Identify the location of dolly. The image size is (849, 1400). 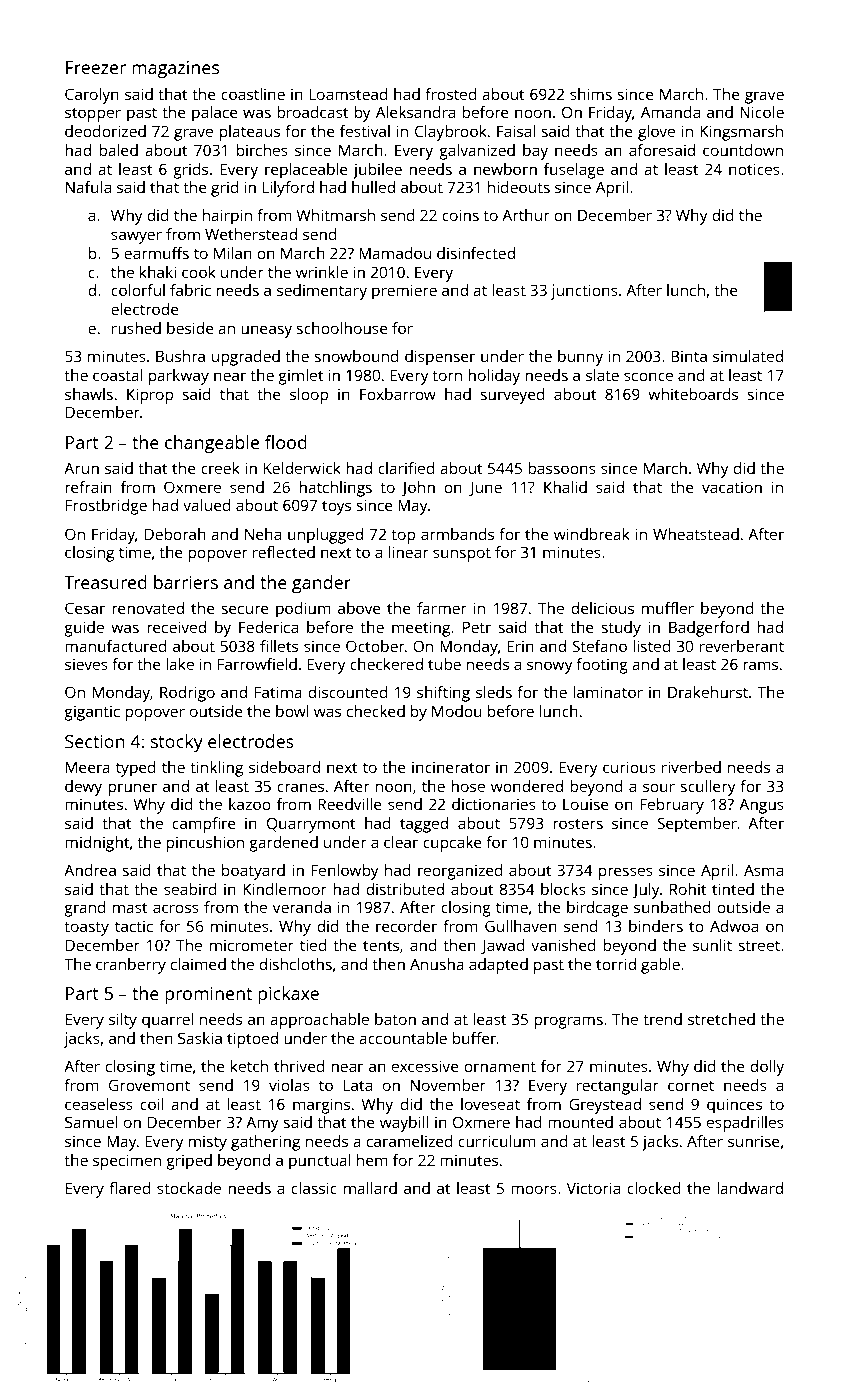
(767, 1068).
